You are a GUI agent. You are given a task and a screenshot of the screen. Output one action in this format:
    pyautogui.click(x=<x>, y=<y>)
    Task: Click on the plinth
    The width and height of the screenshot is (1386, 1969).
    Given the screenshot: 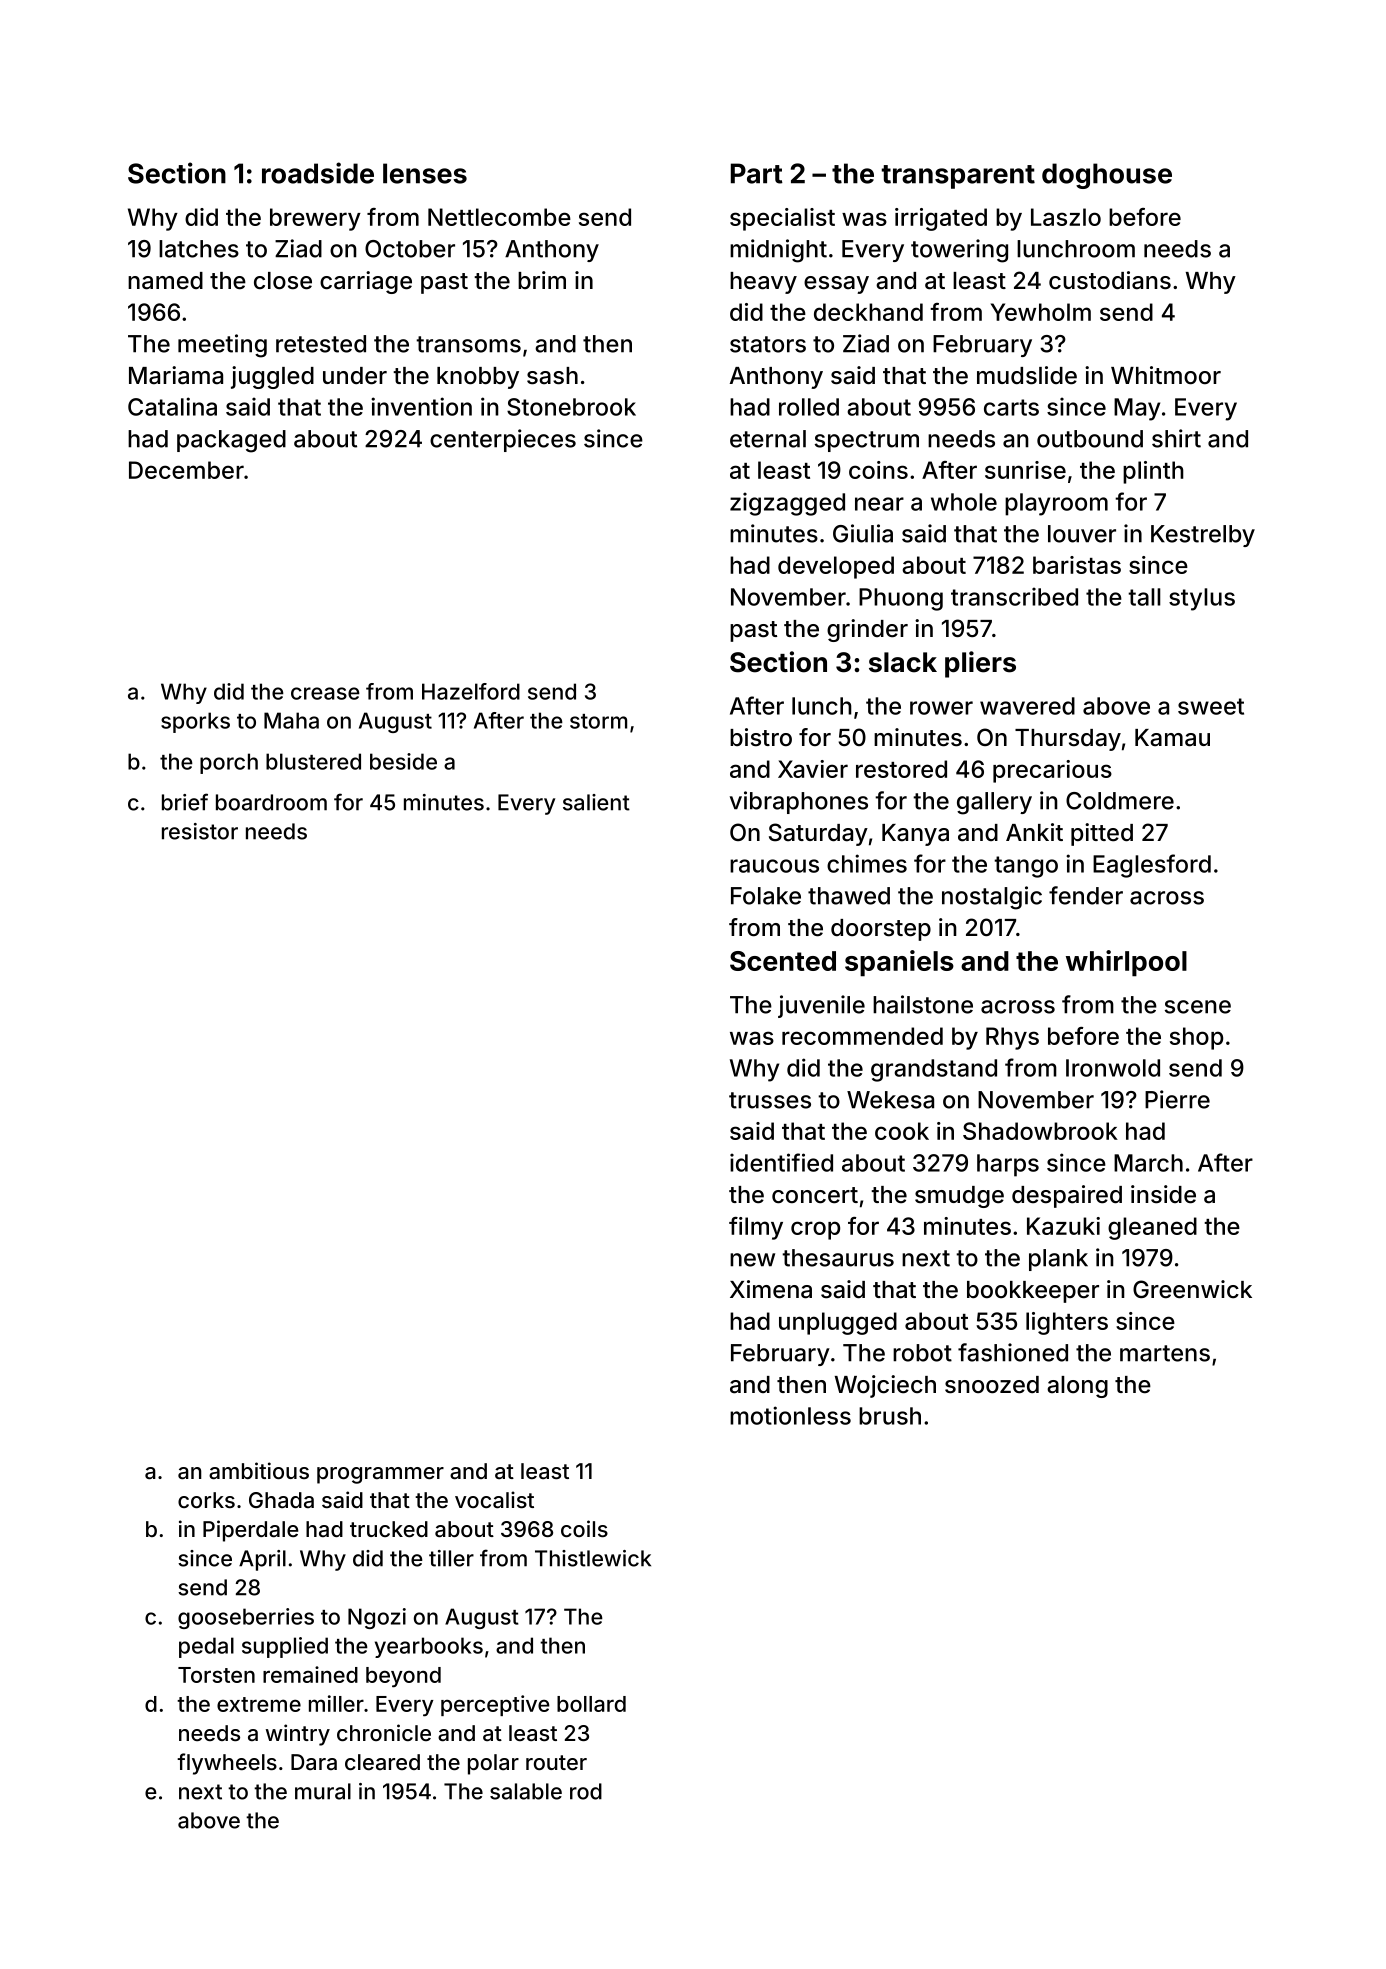 What is the action you would take?
    pyautogui.click(x=1153, y=472)
